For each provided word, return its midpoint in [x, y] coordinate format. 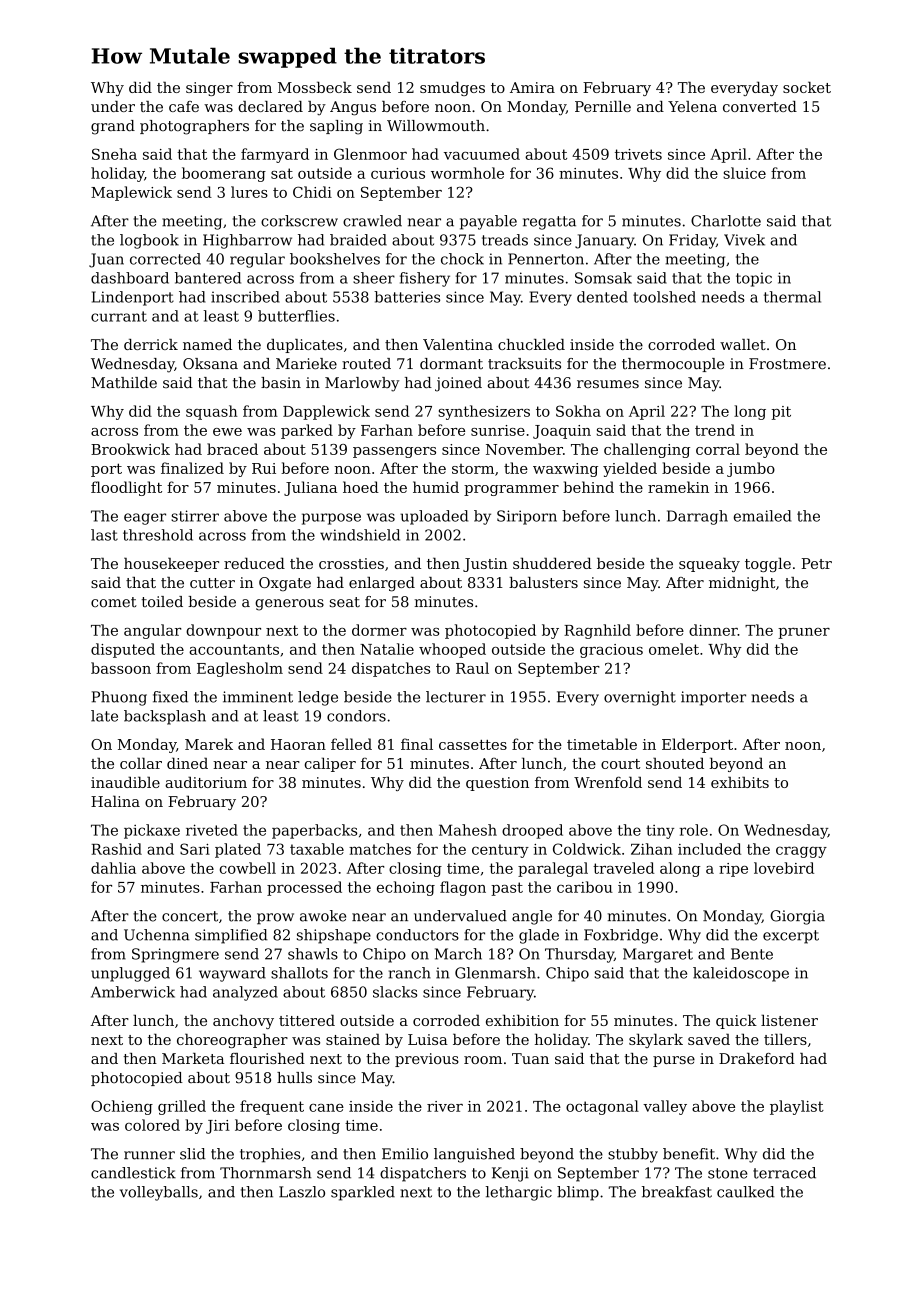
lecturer [456, 697]
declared [270, 106]
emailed [762, 516]
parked [307, 431]
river [445, 1106]
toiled [162, 602]
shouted [675, 763]
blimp [578, 1193]
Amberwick [133, 992]
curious [398, 173]
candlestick [133, 1173]
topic [754, 279]
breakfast [677, 1192]
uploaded [434, 517]
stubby [633, 1155]
